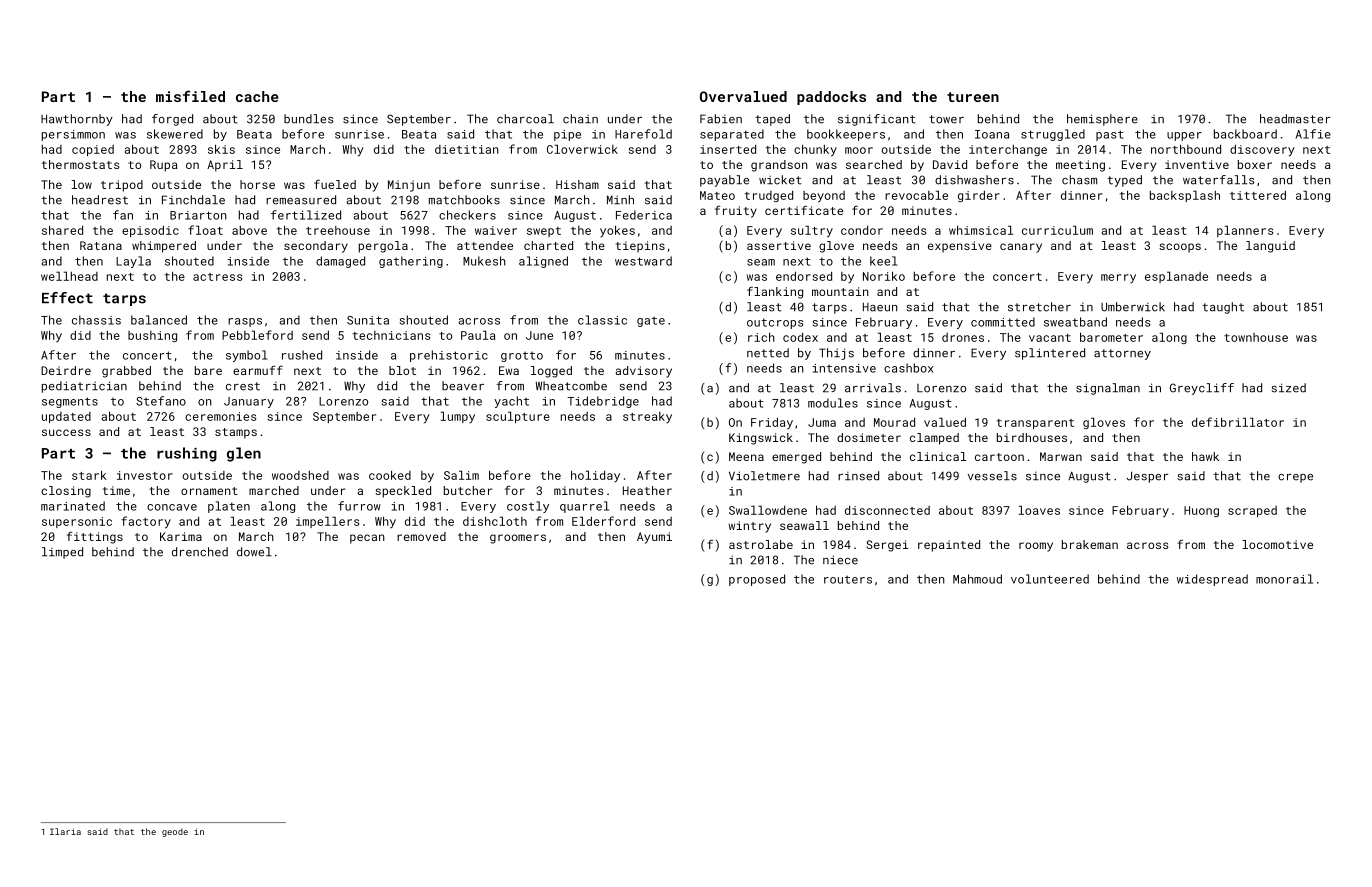  What do you see at coordinates (757, 580) in the screenshot?
I see `proposed` at bounding box center [757, 580].
